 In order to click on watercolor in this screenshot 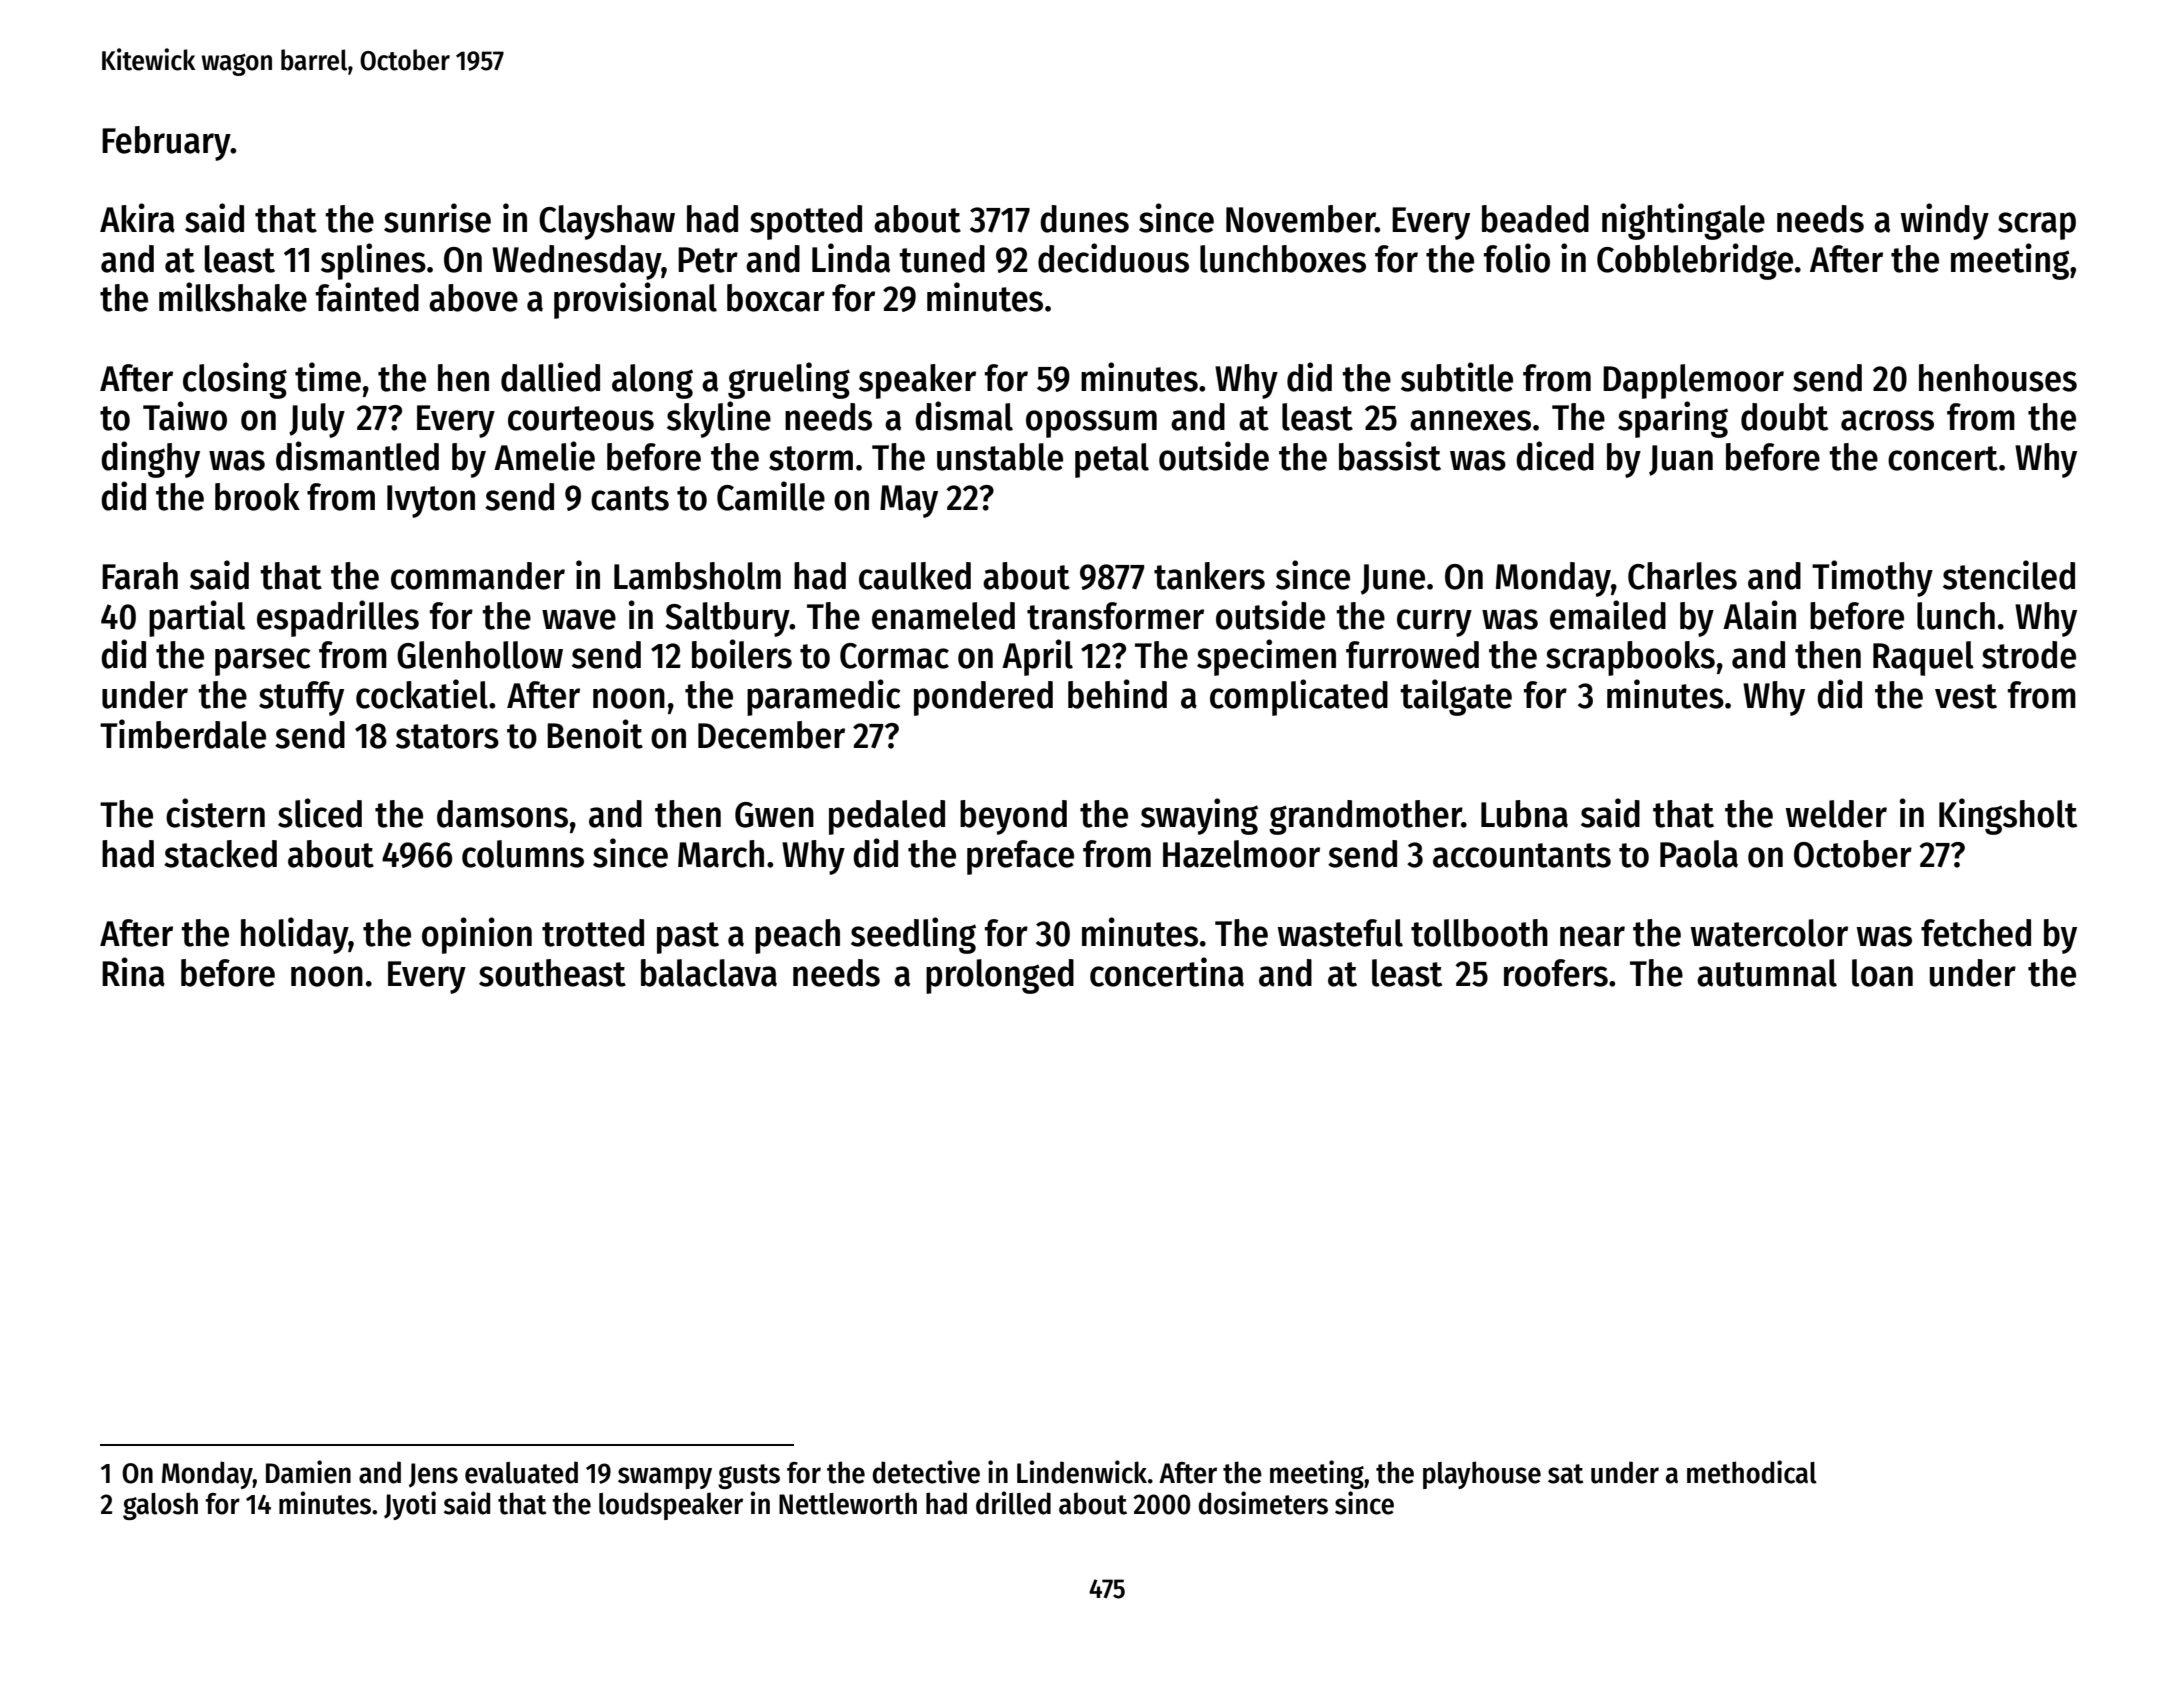, I will do `click(1769, 933)`.
